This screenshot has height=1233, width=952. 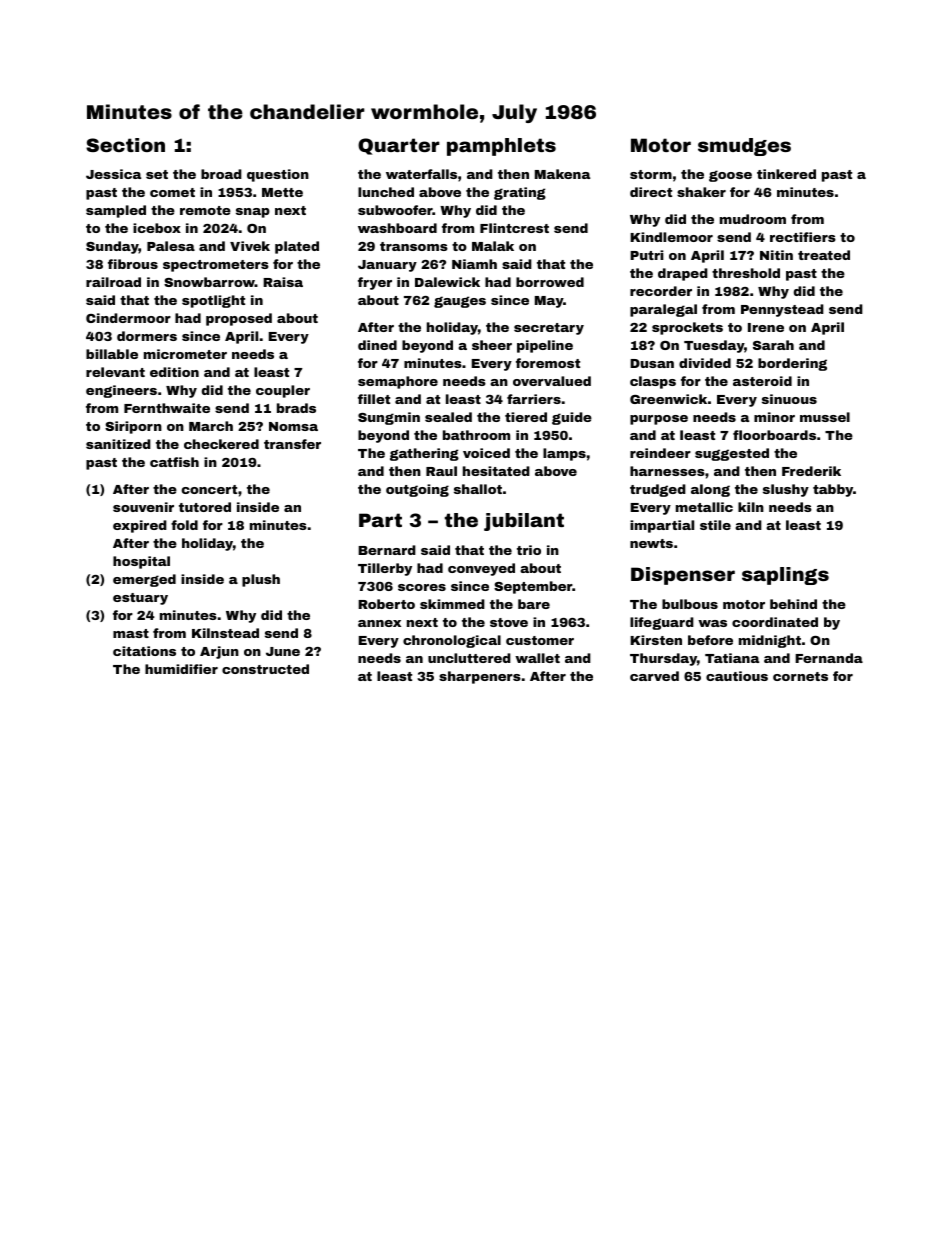 What do you see at coordinates (265, 669) in the screenshot?
I see `constructed` at bounding box center [265, 669].
